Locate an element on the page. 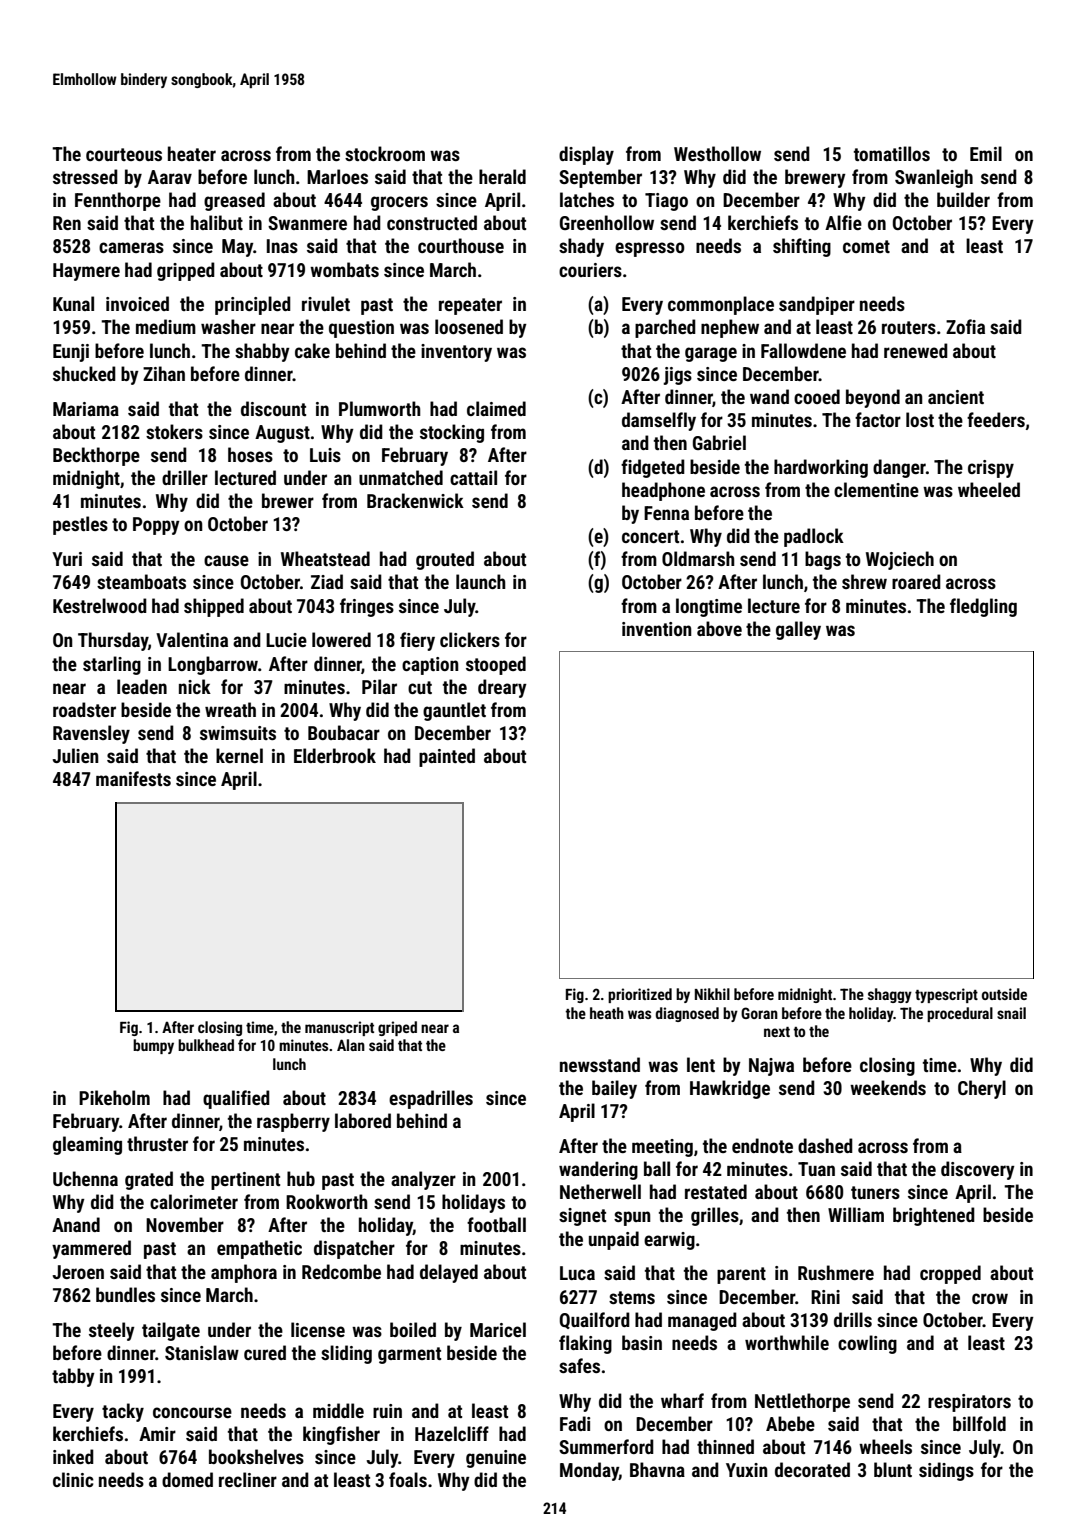 The width and height of the image is (1086, 1536). griped is located at coordinates (397, 1028).
